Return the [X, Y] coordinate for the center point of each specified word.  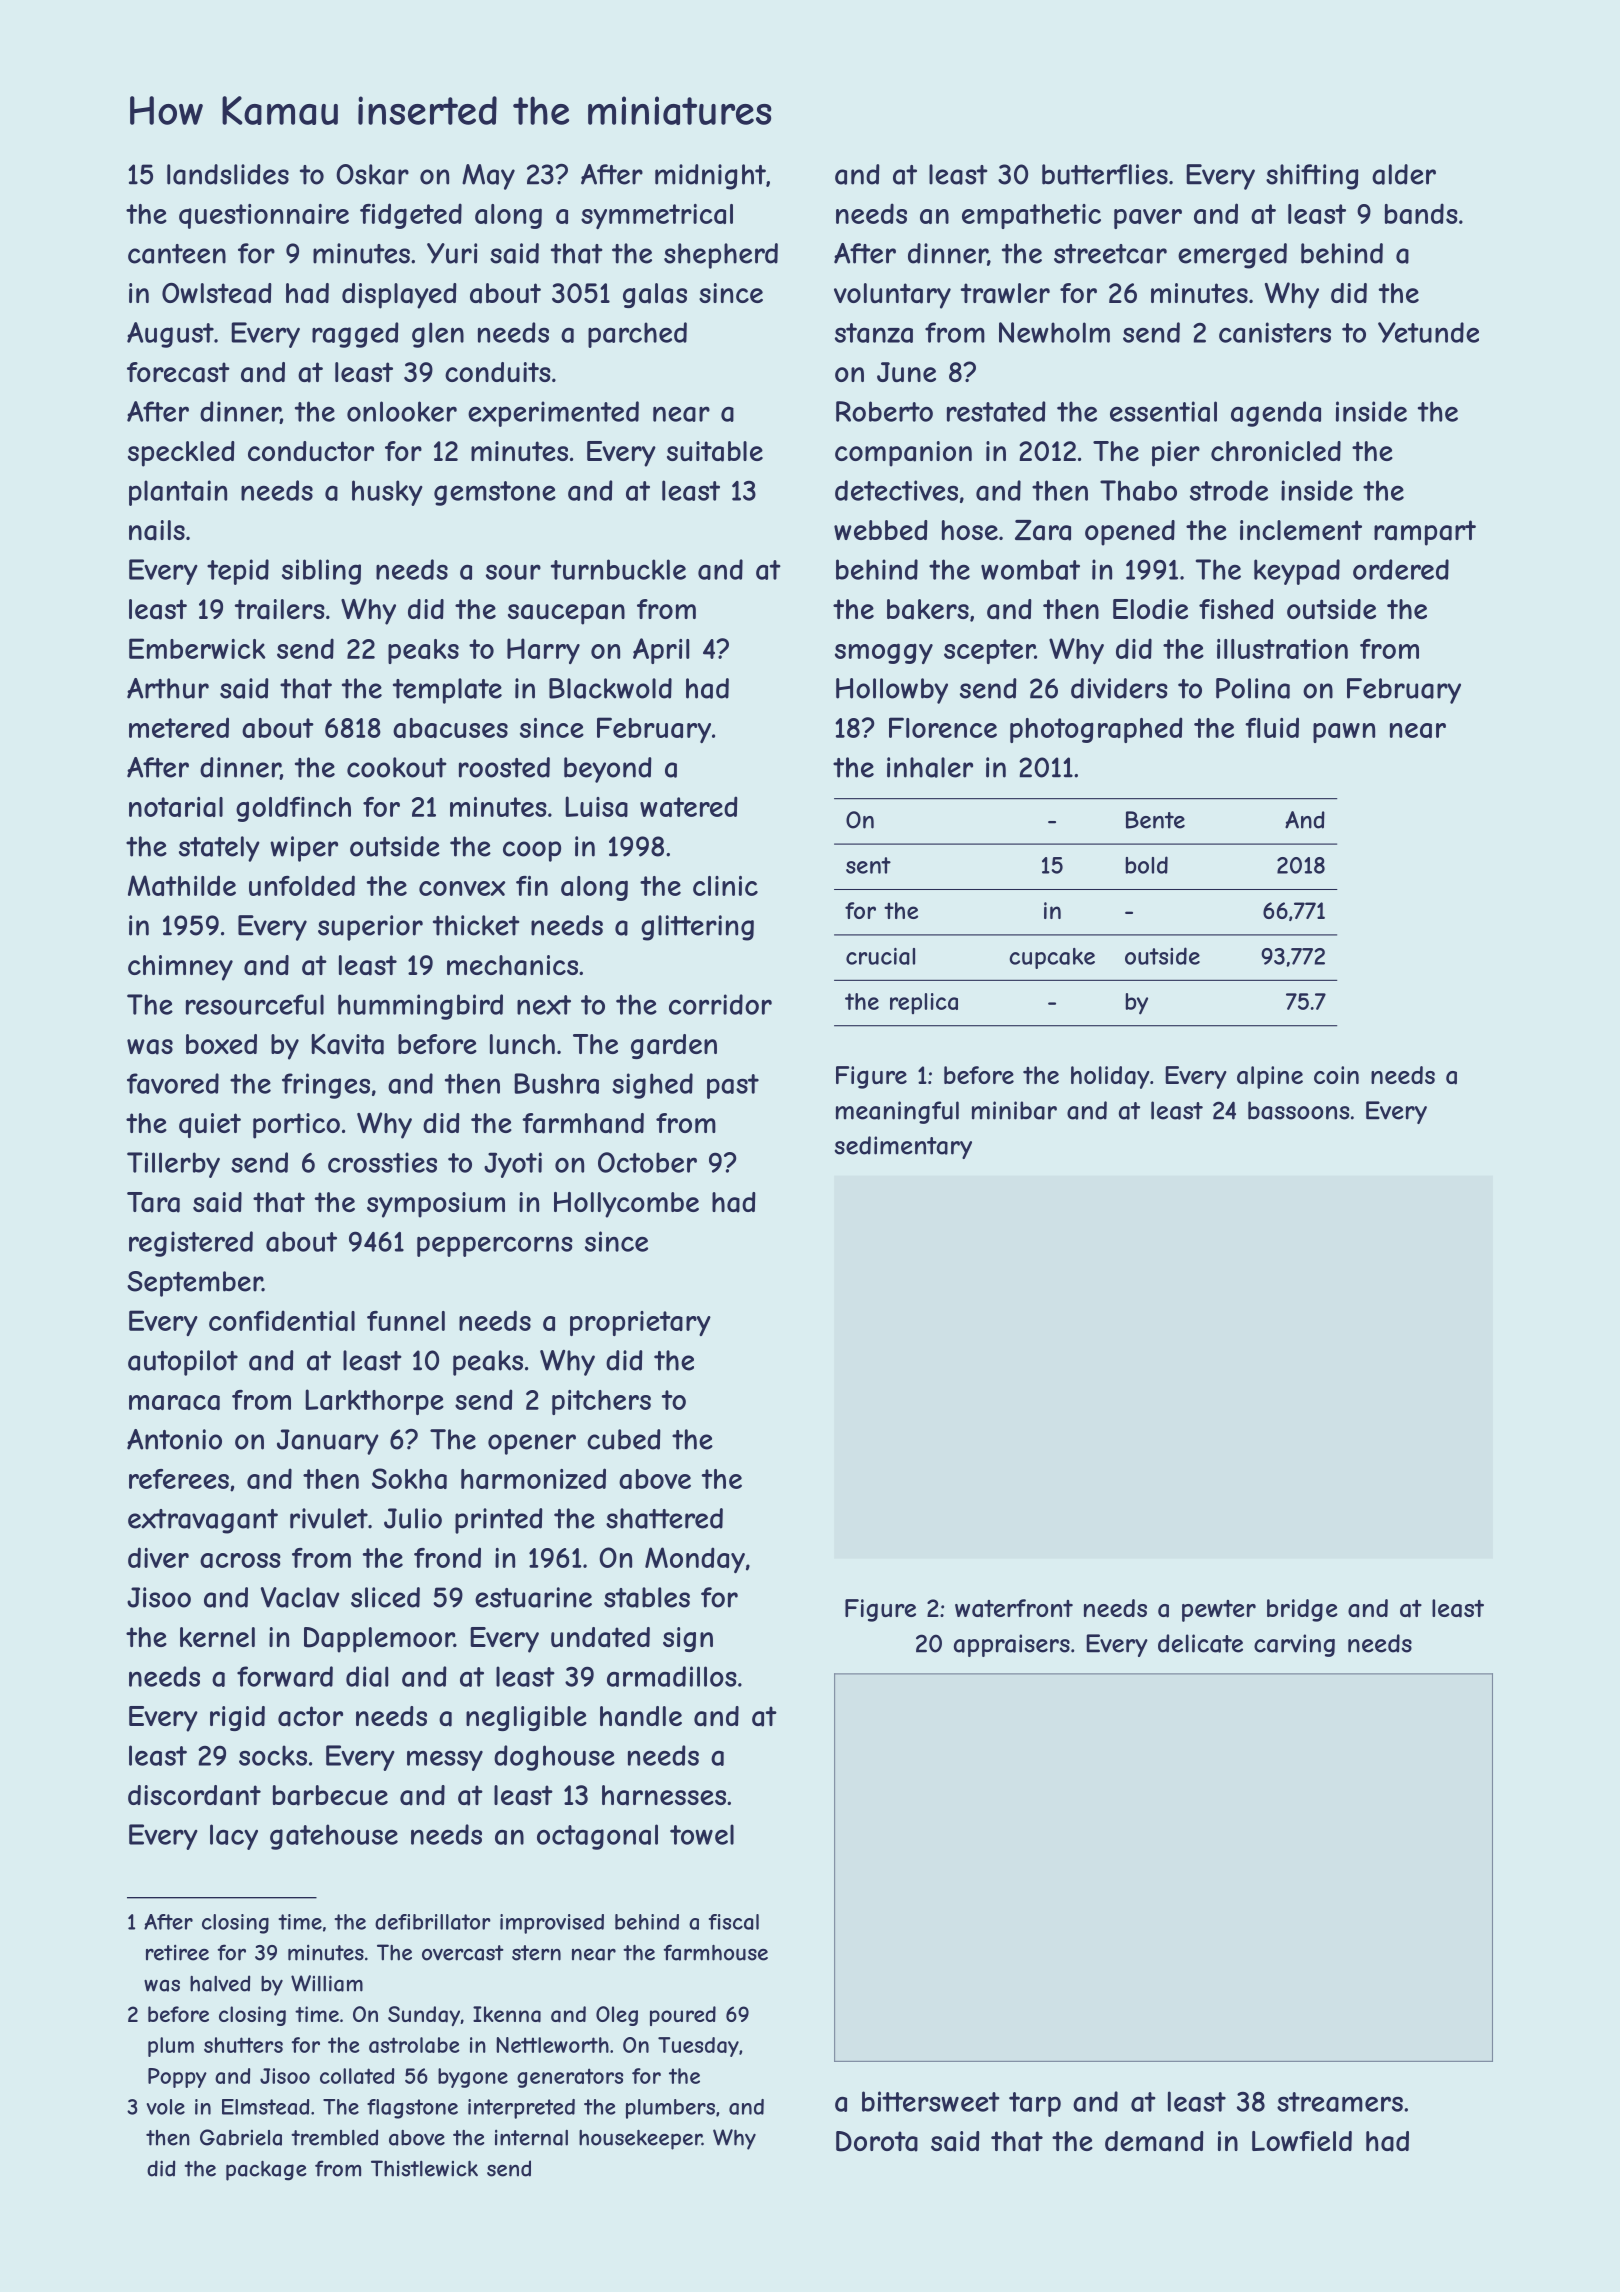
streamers [1340, 2102]
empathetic [1031, 216]
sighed [652, 1086]
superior [370, 928]
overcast [463, 1953]
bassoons [1298, 1110]
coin [1336, 1075]
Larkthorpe [374, 1402]
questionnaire [264, 216]
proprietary [640, 1323]
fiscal [734, 1922]
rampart [1425, 533]
